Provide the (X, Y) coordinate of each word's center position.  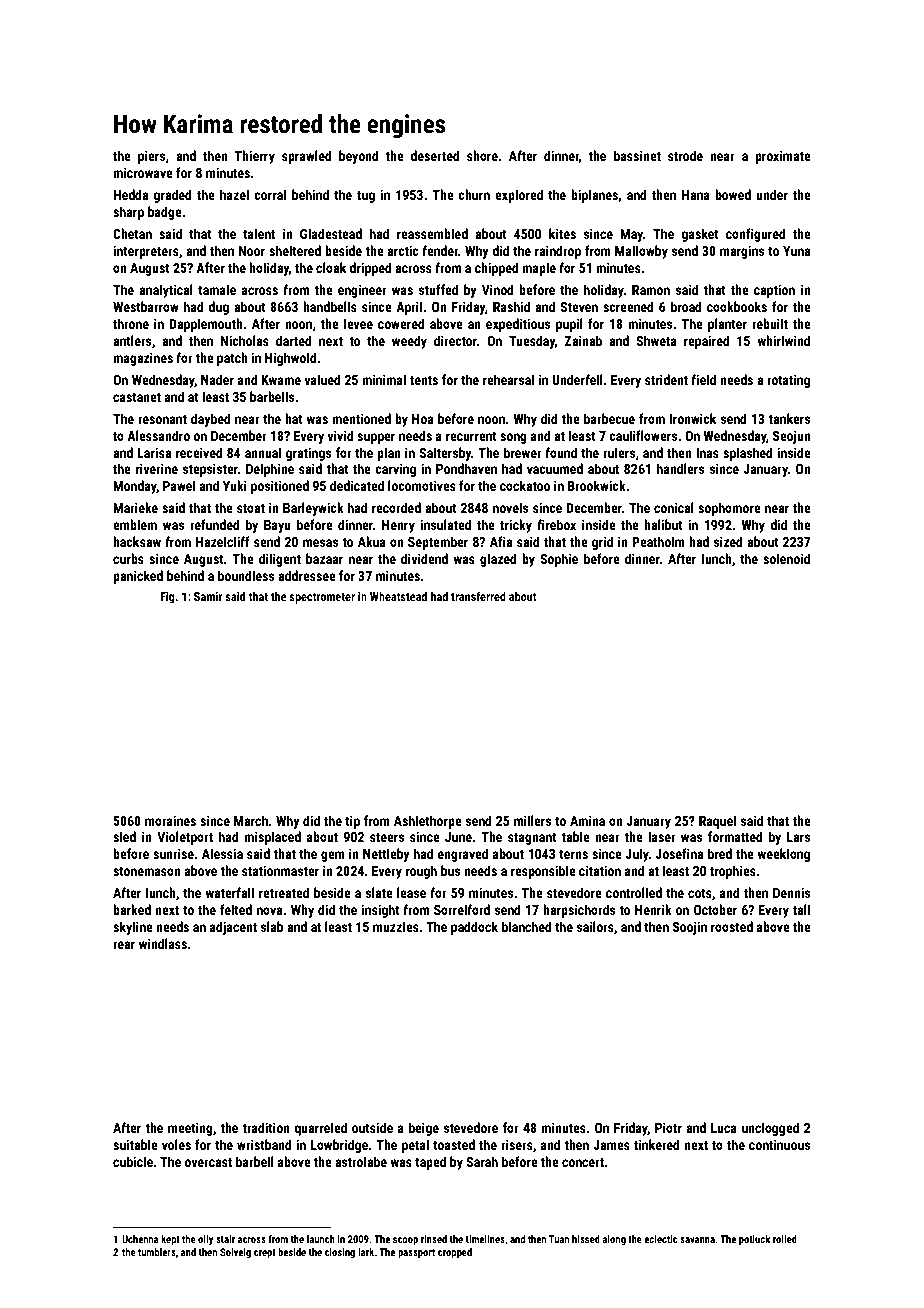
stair (225, 1239)
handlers (680, 468)
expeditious (518, 325)
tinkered (657, 1144)
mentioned (361, 418)
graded (172, 196)
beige (424, 1129)
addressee (307, 575)
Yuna (796, 251)
